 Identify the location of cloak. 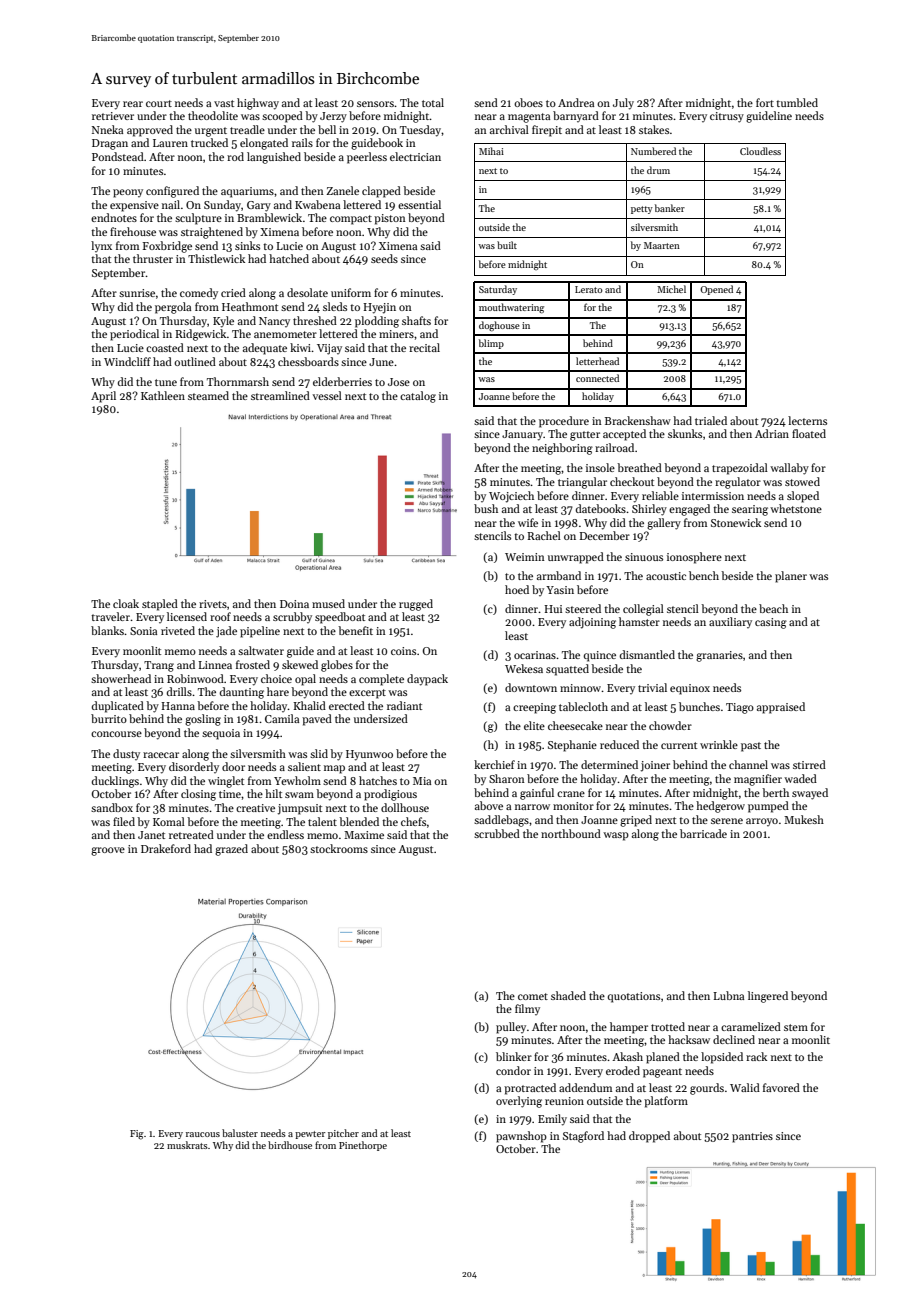
(126, 603).
